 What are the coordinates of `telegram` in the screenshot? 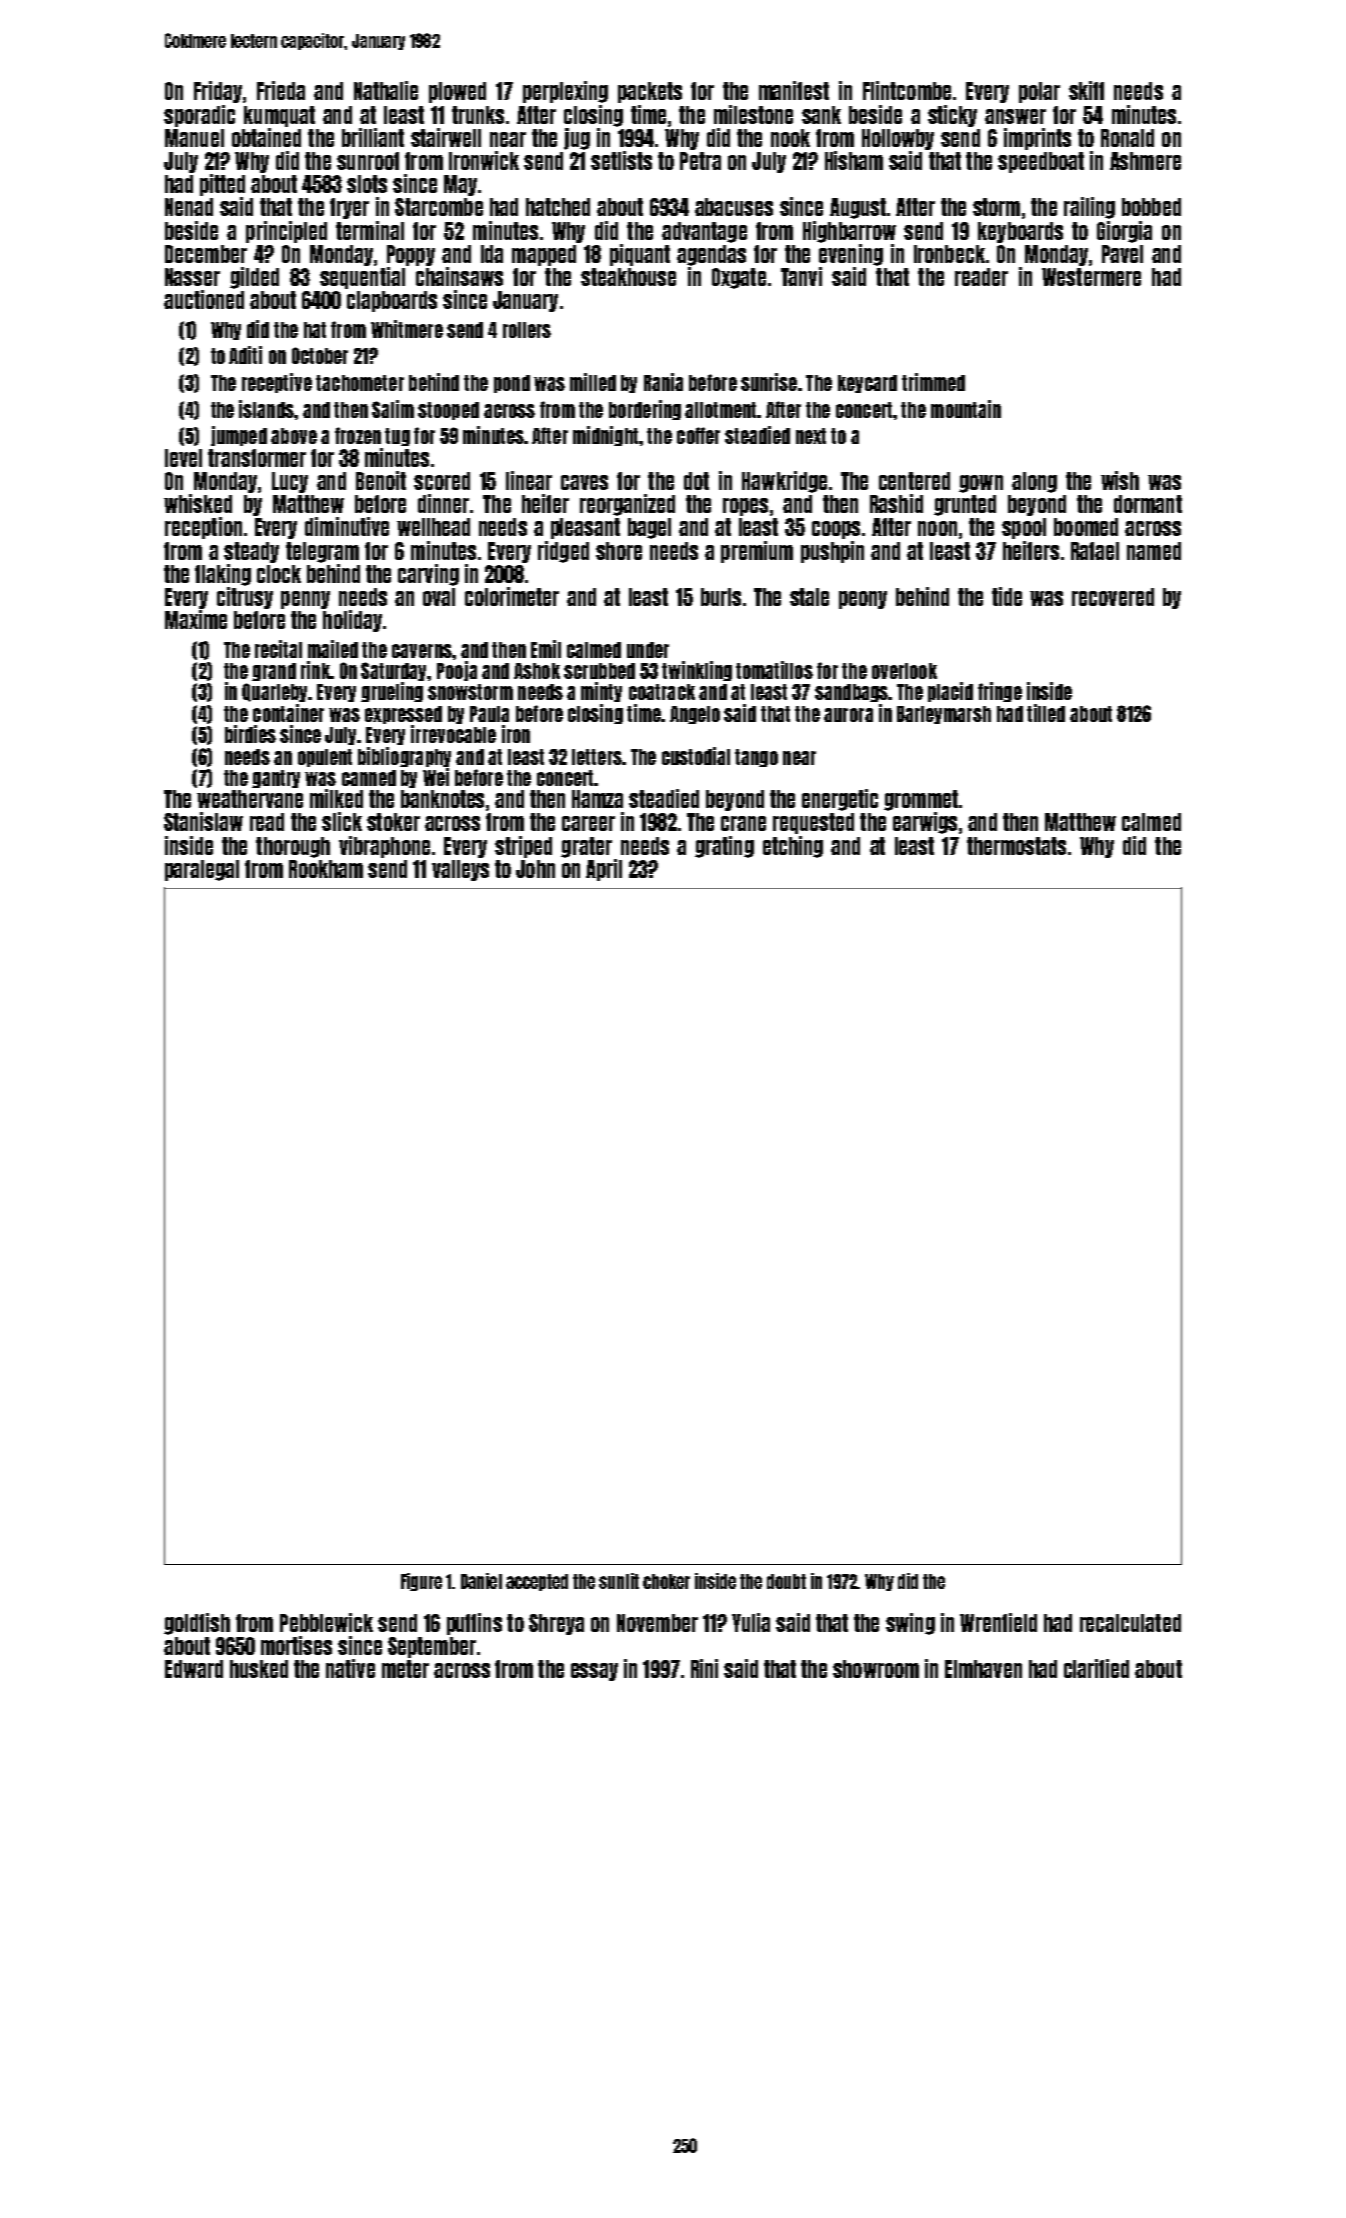 It's located at (322, 552).
